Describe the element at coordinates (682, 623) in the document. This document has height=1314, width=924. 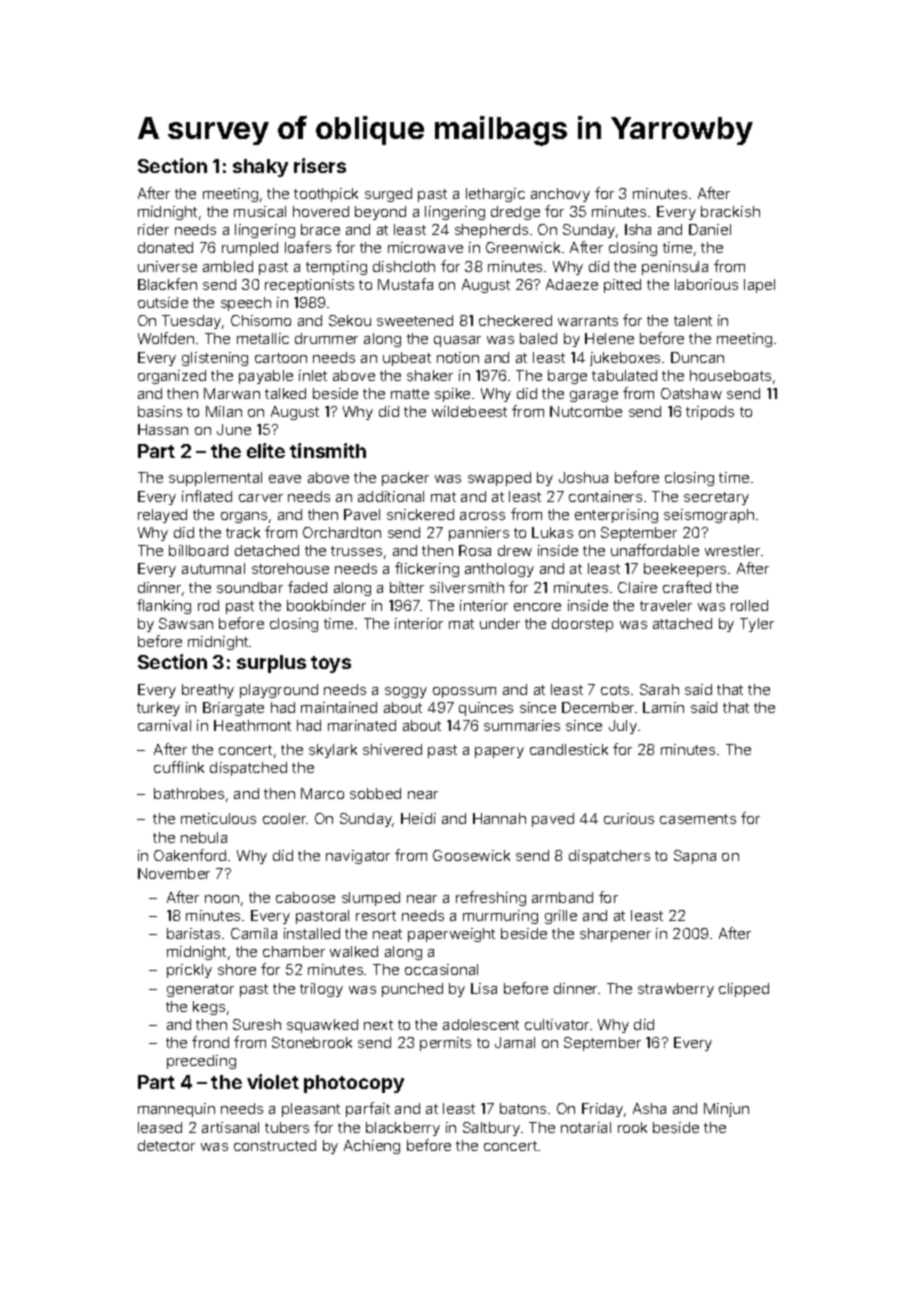
I see `attached` at that location.
